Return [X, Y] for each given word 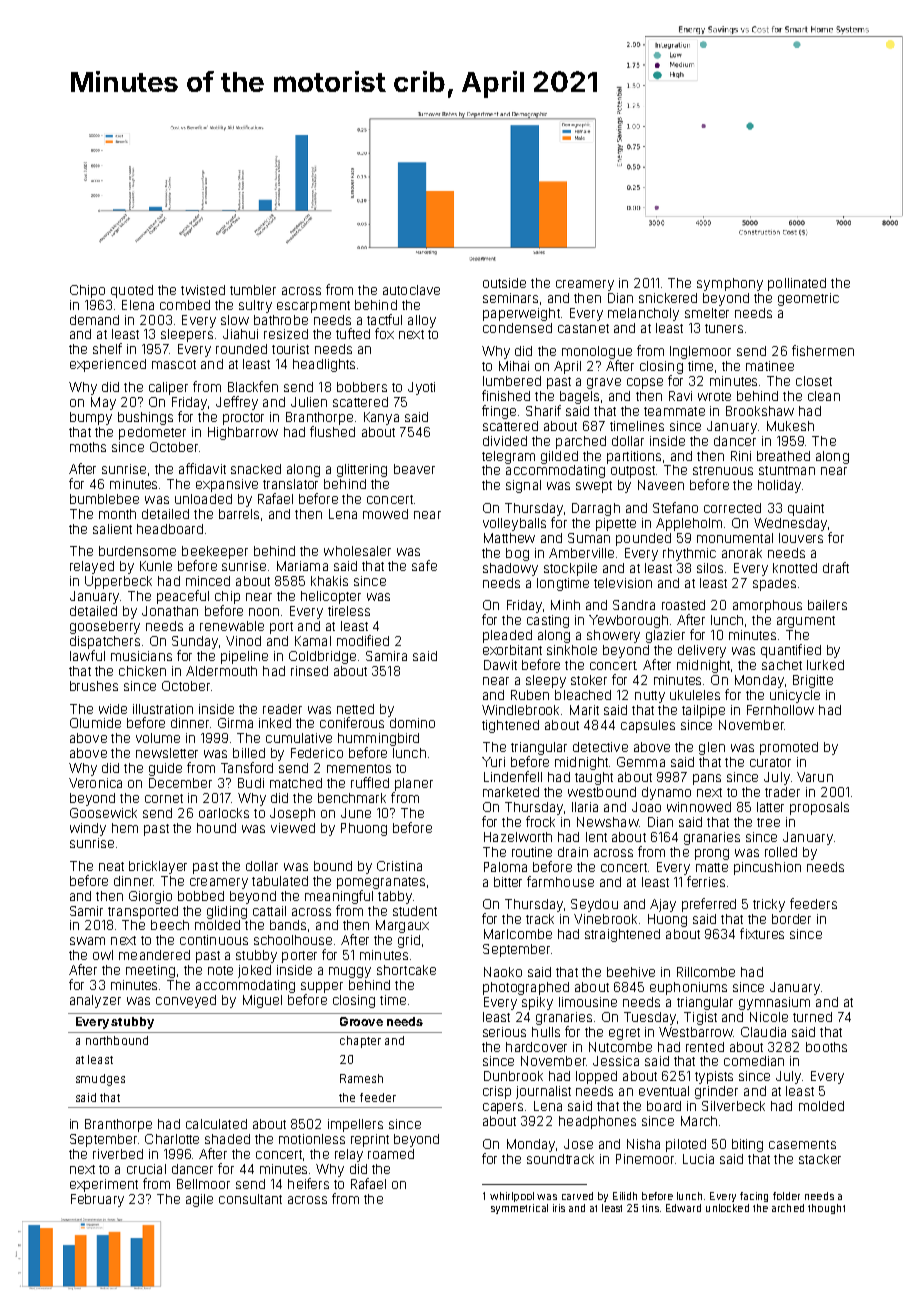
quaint [806, 509]
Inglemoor [700, 352]
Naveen [661, 485]
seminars [510, 298]
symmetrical [519, 1209]
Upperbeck [118, 582]
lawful [87, 655]
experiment [104, 1185]
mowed [385, 514]
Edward [683, 1208]
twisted [203, 290]
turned [812, 1017]
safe [424, 565]
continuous [214, 940]
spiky [537, 1003]
